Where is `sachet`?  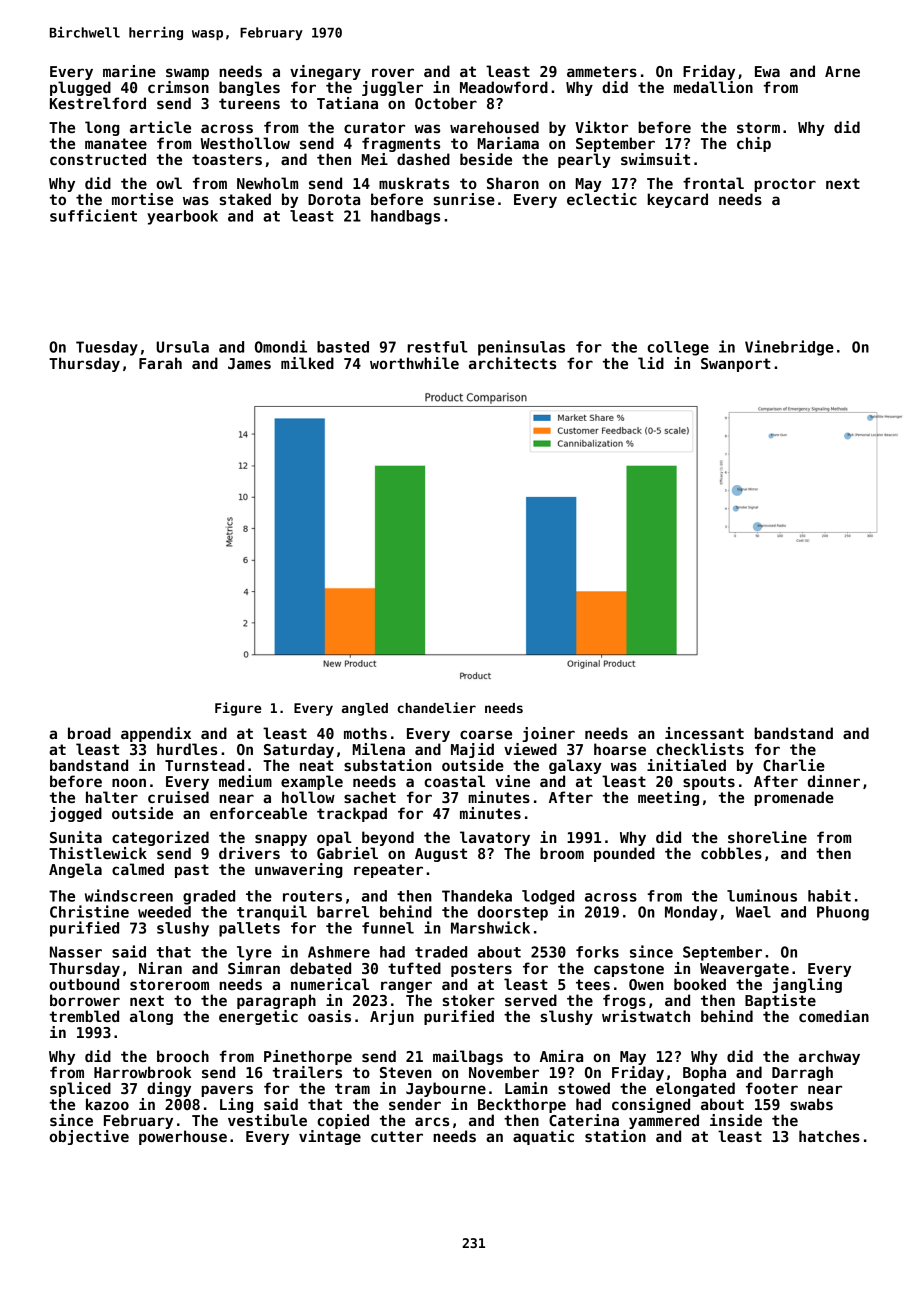
sachet is located at coordinates (370, 797).
